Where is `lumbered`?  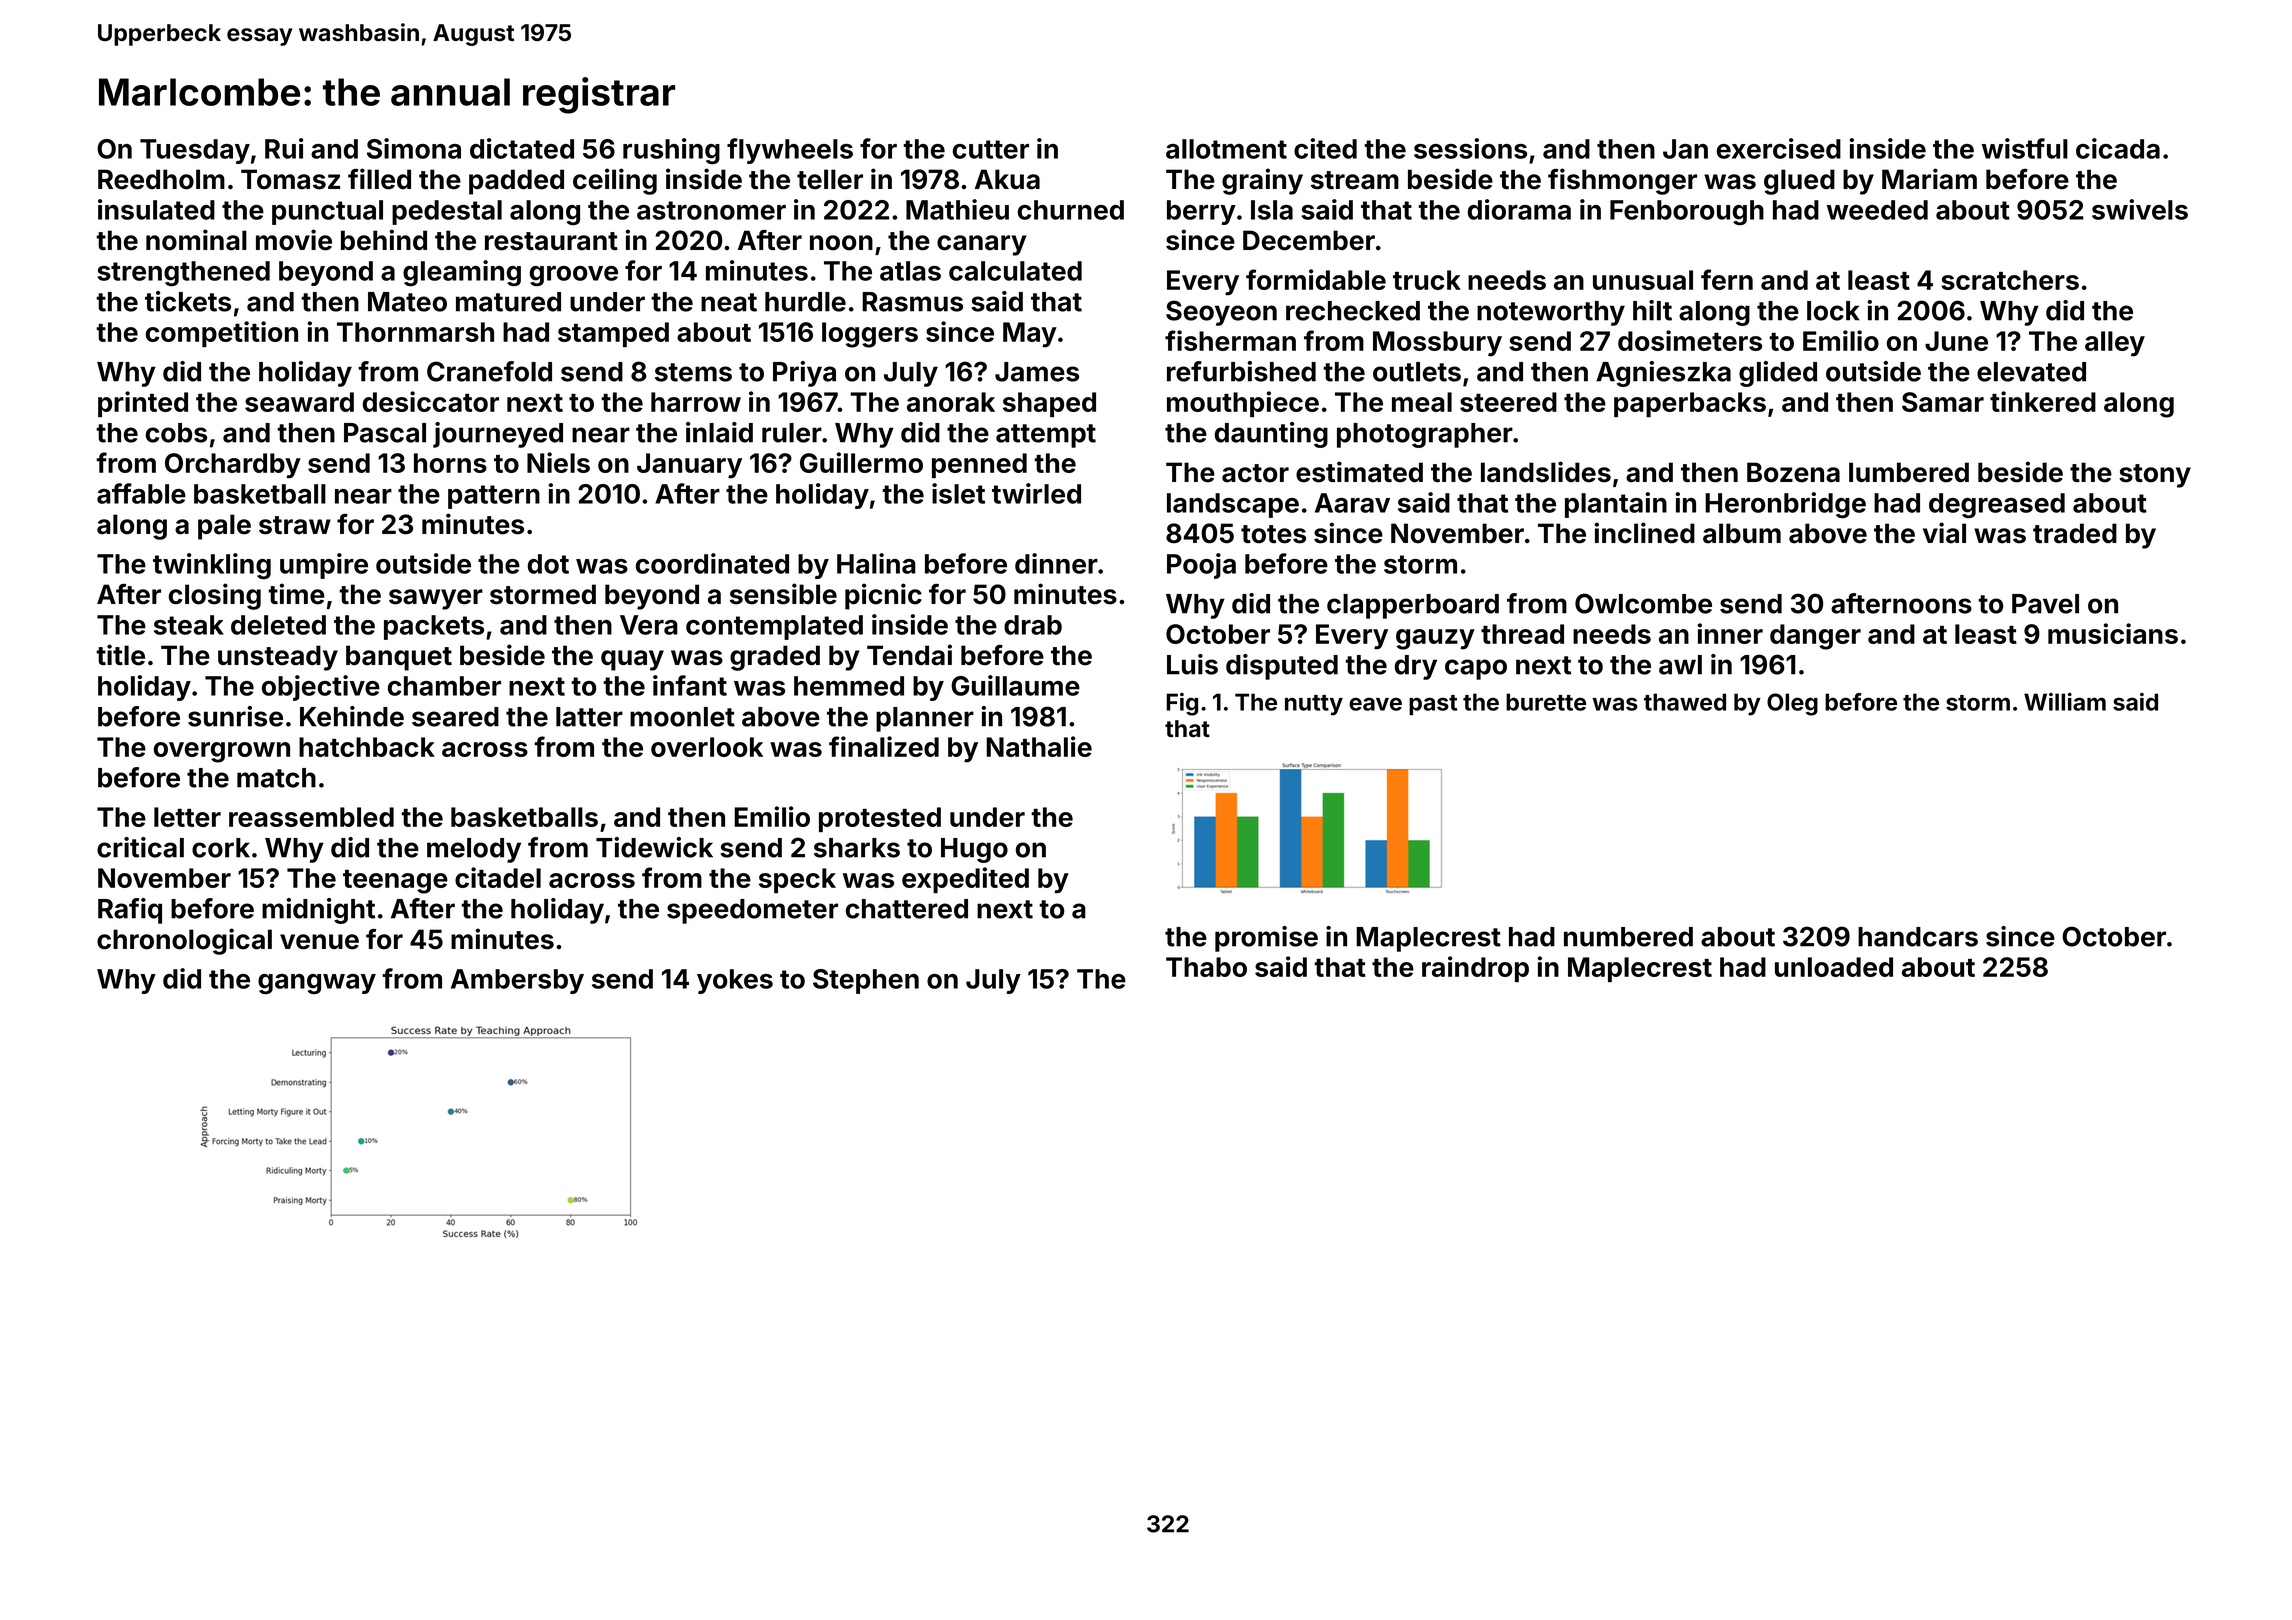
lumbered is located at coordinates (1909, 472).
